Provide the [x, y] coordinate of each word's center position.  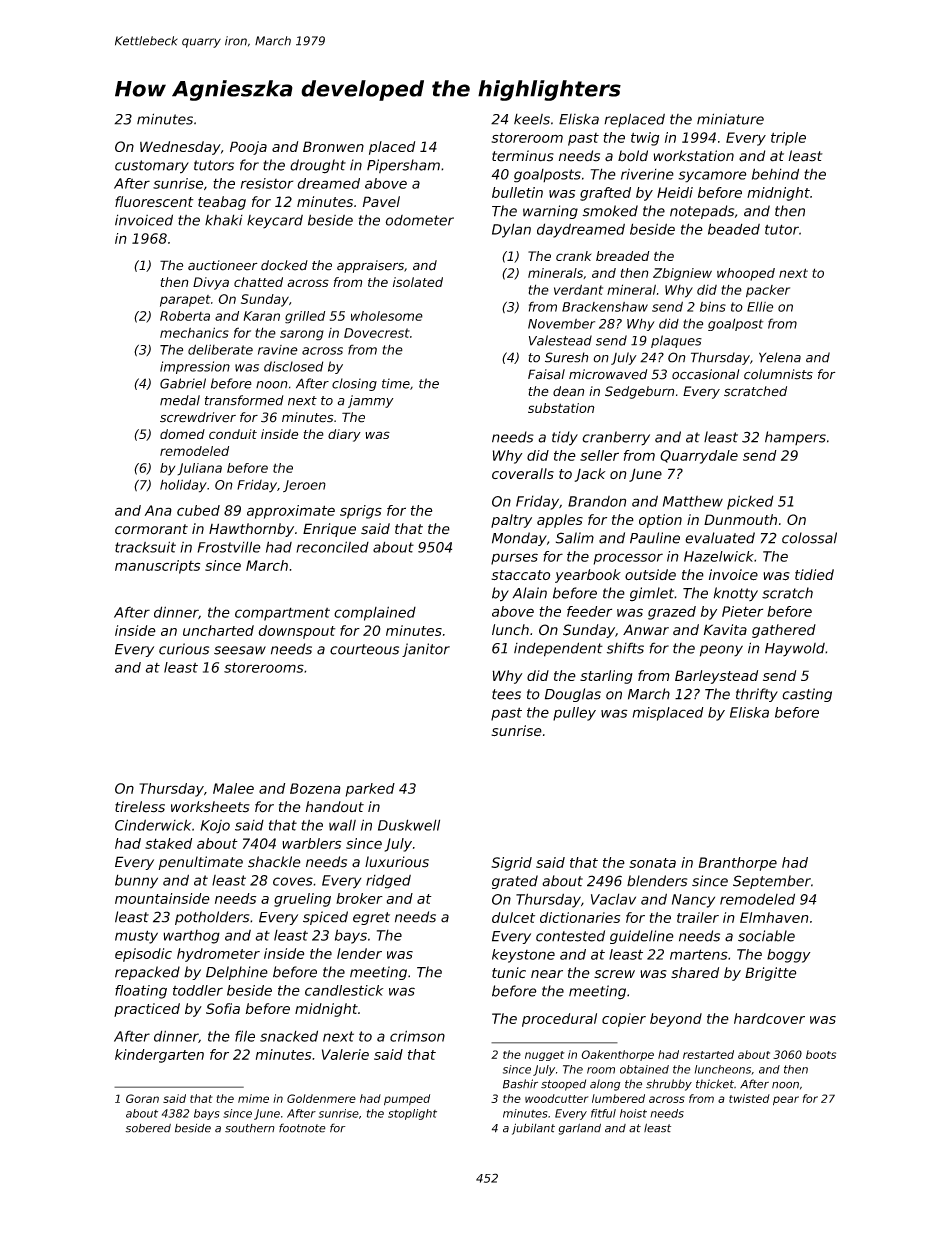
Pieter [742, 611]
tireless [140, 807]
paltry [511, 521]
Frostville [229, 547]
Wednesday [180, 148]
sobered [148, 1128]
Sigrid [511, 864]
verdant [578, 289]
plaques [676, 341]
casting [807, 695]
